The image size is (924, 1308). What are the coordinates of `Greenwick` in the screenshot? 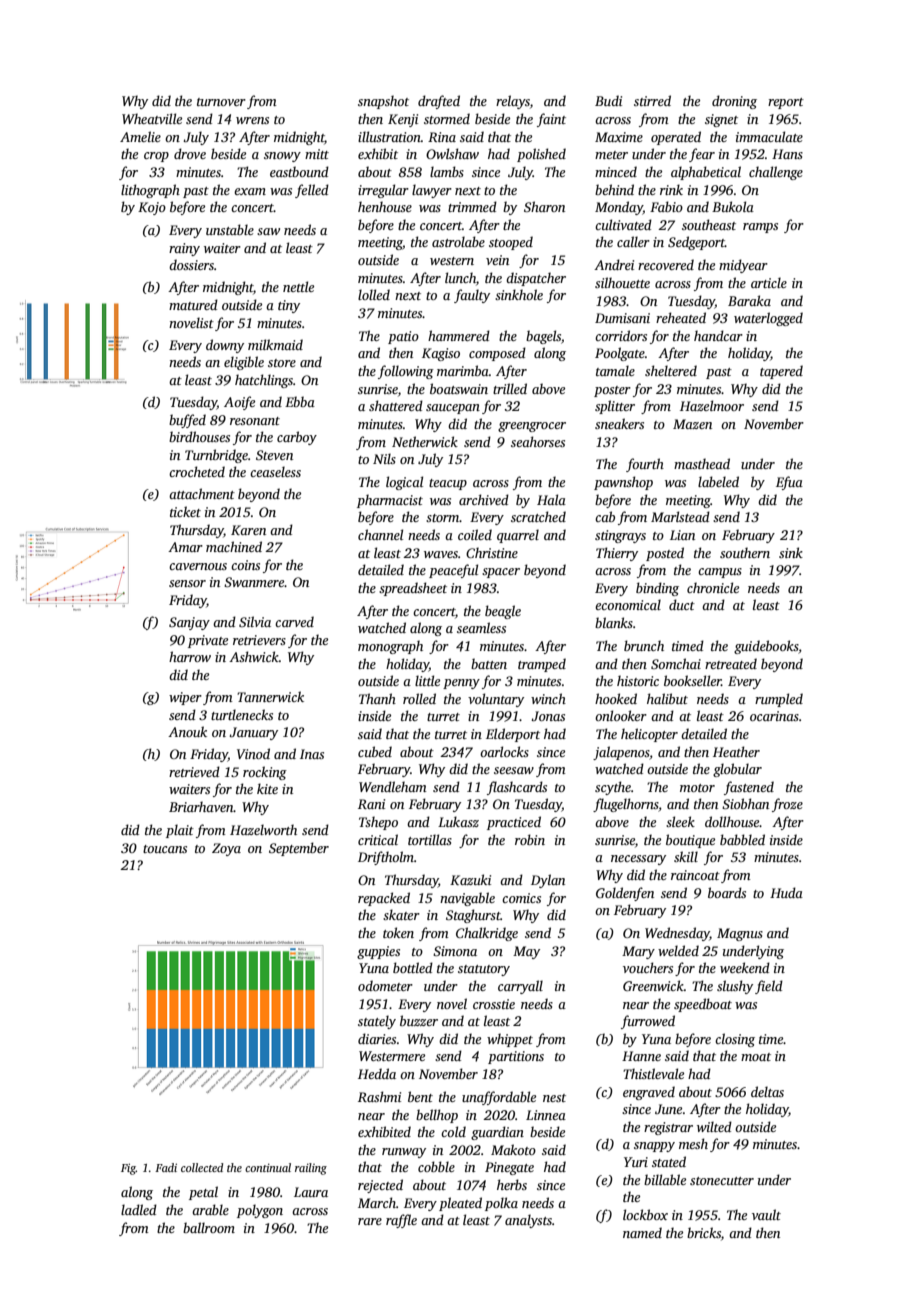 It's located at (653, 985).
